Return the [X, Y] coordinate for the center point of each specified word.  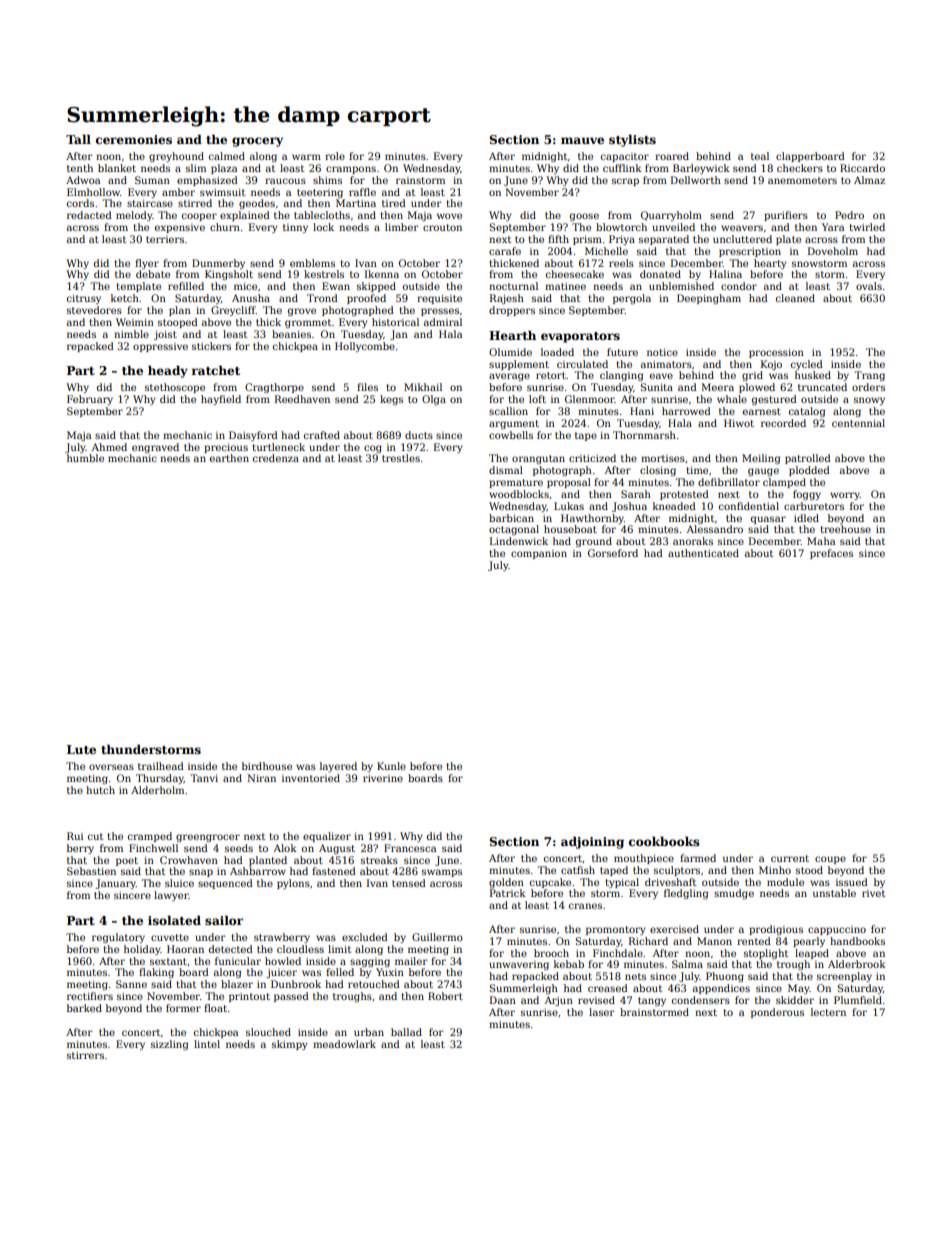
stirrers [85, 1055]
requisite [439, 299]
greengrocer [208, 838]
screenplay [844, 977]
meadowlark [344, 1044]
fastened [334, 871]
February [90, 400]
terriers [165, 239]
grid [752, 376]
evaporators [580, 337]
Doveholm [833, 251]
